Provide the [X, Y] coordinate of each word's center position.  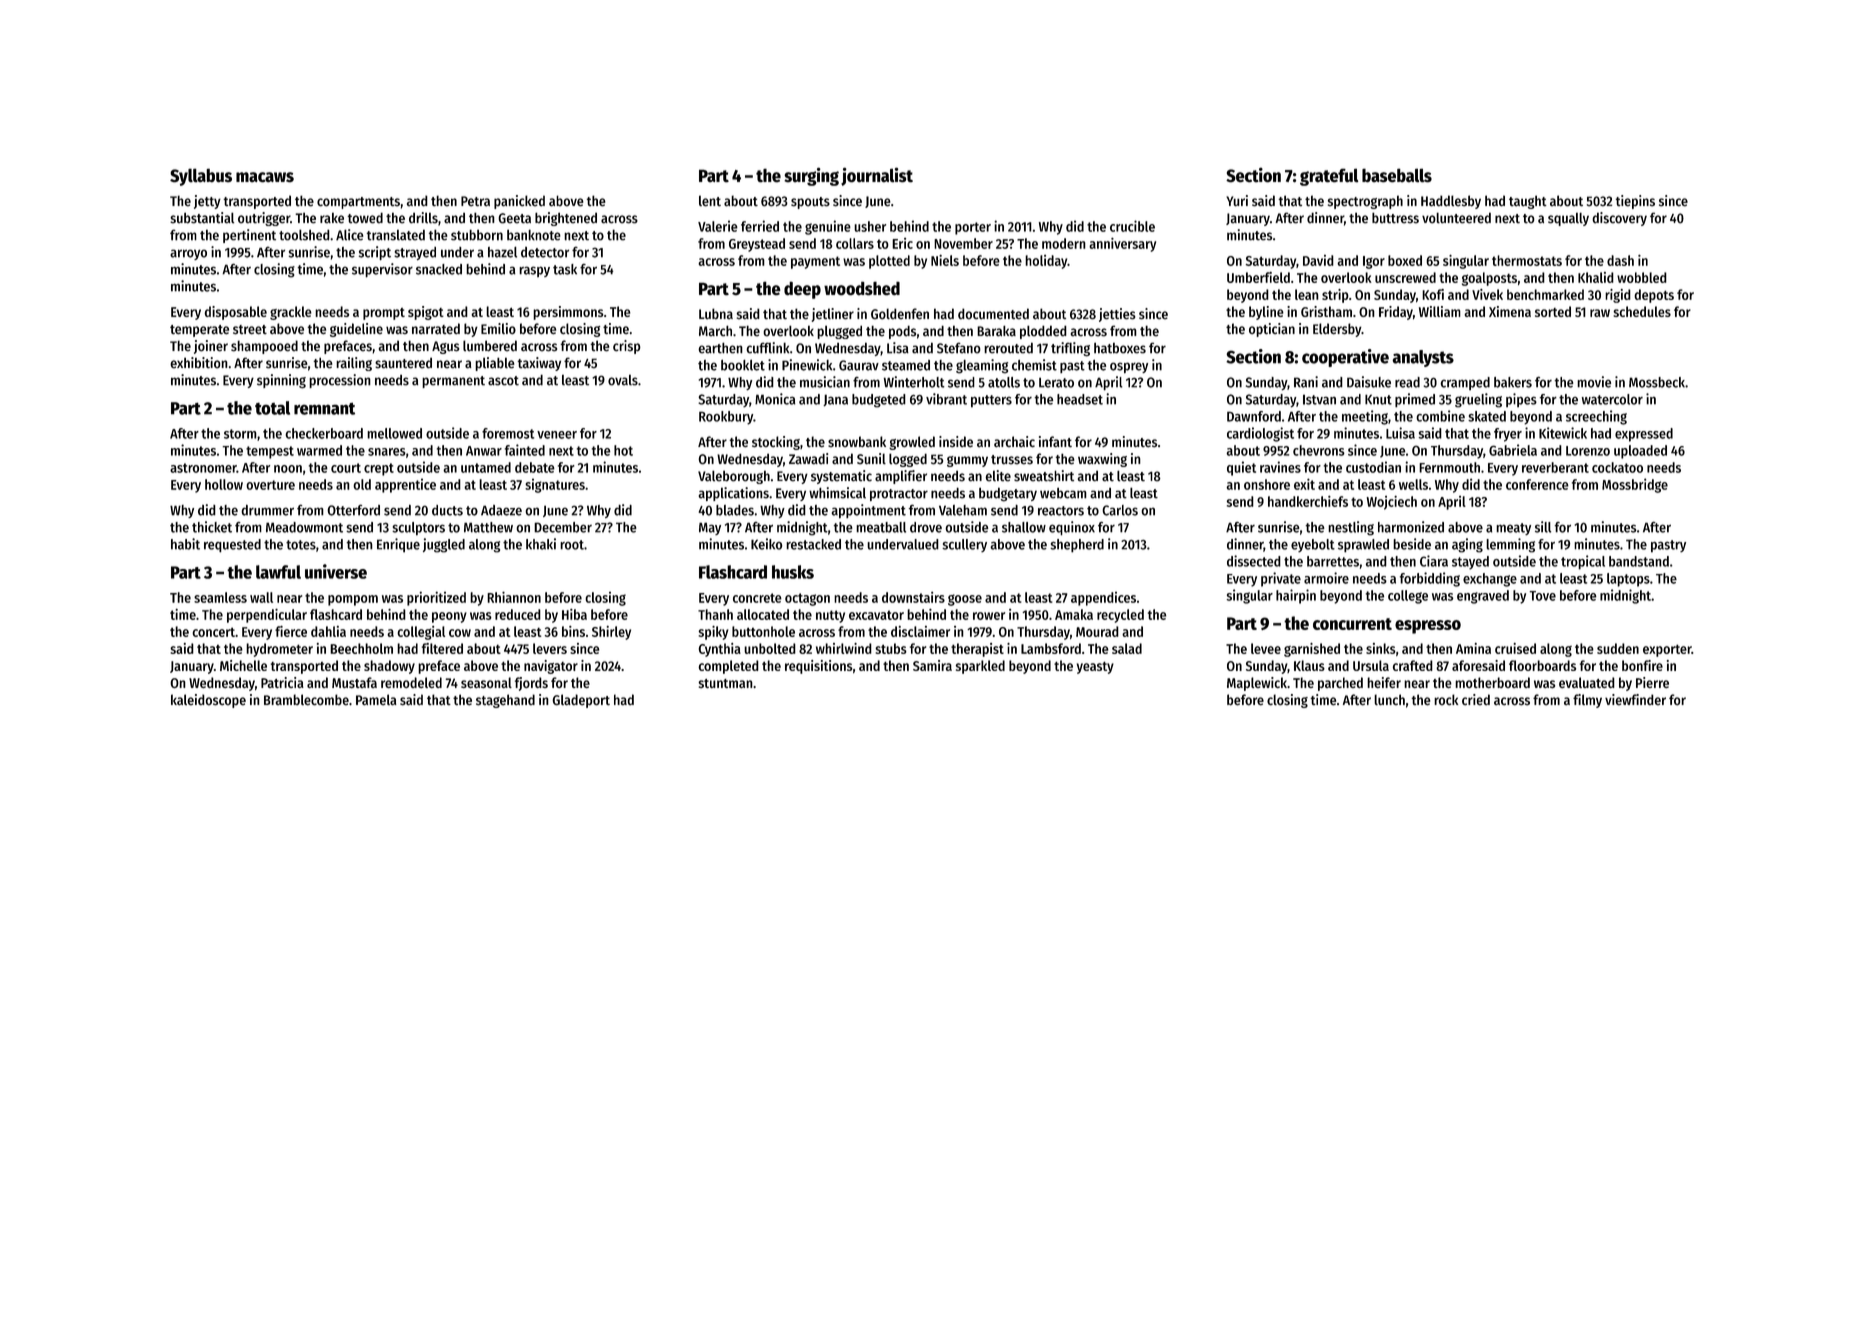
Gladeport [581, 701]
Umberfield [1258, 277]
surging [811, 176]
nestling [1351, 528]
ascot [503, 381]
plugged [839, 332]
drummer [267, 510]
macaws [265, 177]
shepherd [1077, 546]
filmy [1587, 701]
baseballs [1397, 175]
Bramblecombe [306, 700]
